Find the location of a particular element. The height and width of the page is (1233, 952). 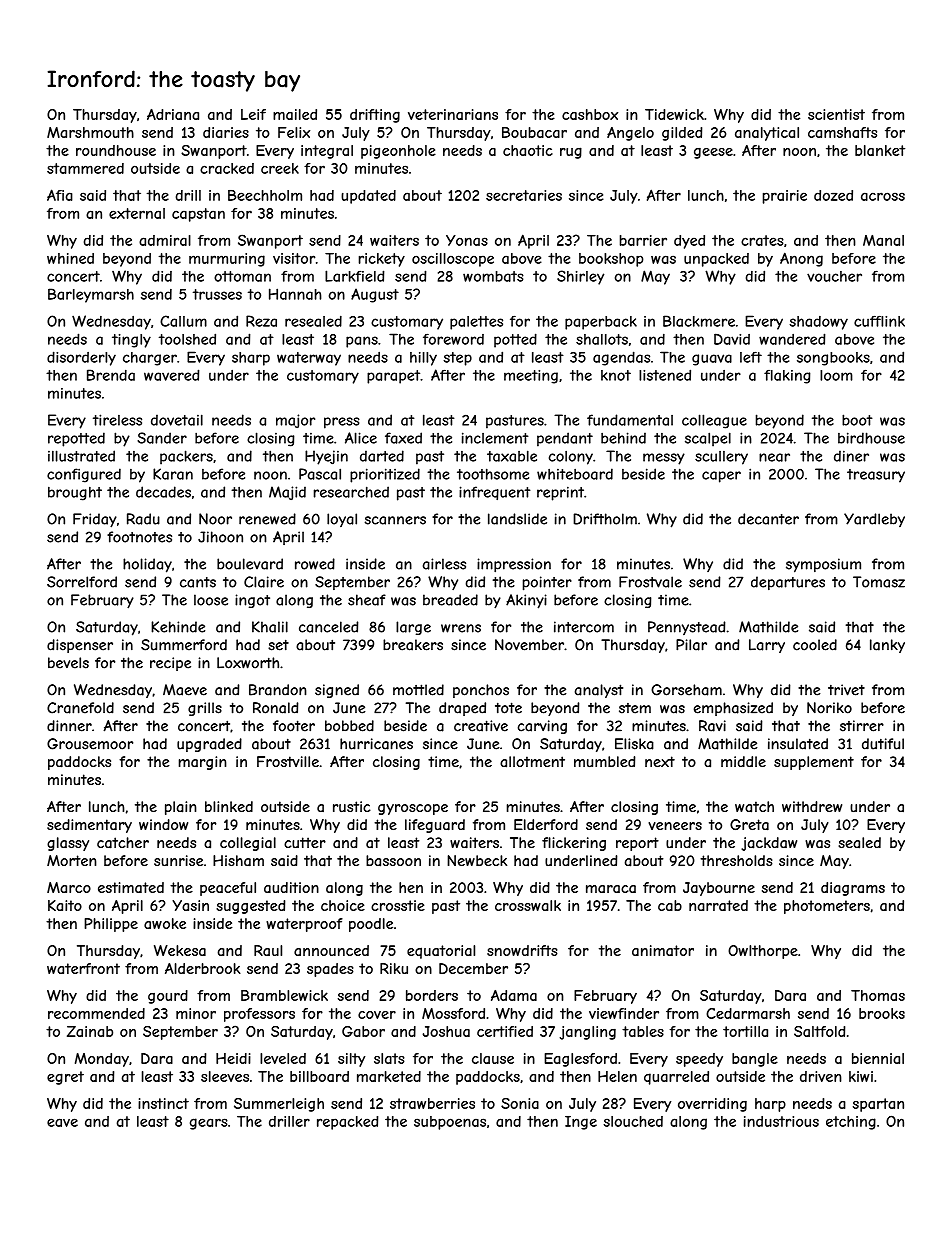

Adriana is located at coordinates (173, 114).
